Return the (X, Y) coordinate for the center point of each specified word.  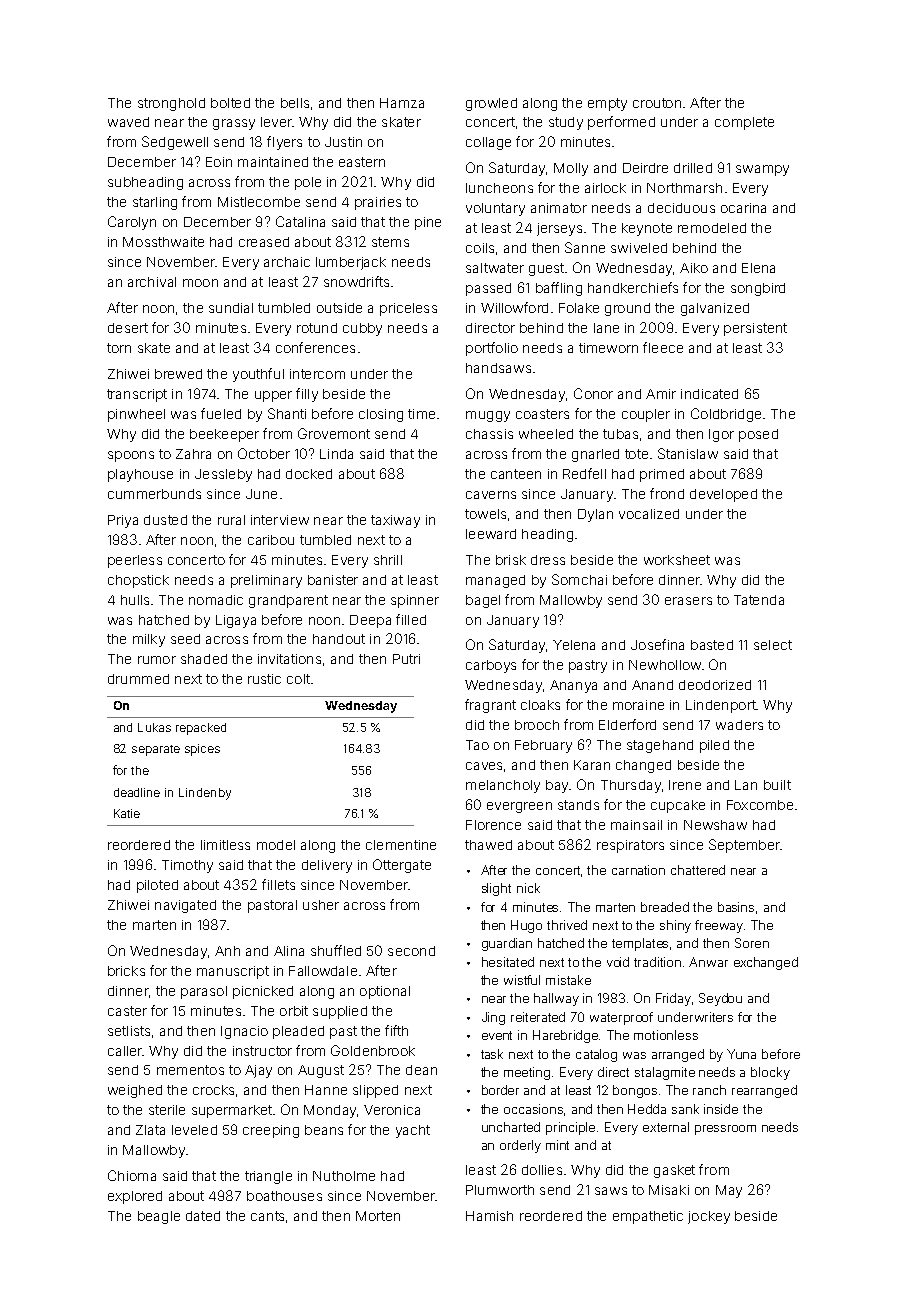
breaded (665, 907)
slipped (375, 1091)
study (566, 123)
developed (723, 495)
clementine (401, 845)
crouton (657, 103)
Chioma (132, 1175)
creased (264, 242)
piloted (157, 886)
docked (309, 474)
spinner (415, 601)
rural (231, 520)
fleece (663, 347)
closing (381, 415)
